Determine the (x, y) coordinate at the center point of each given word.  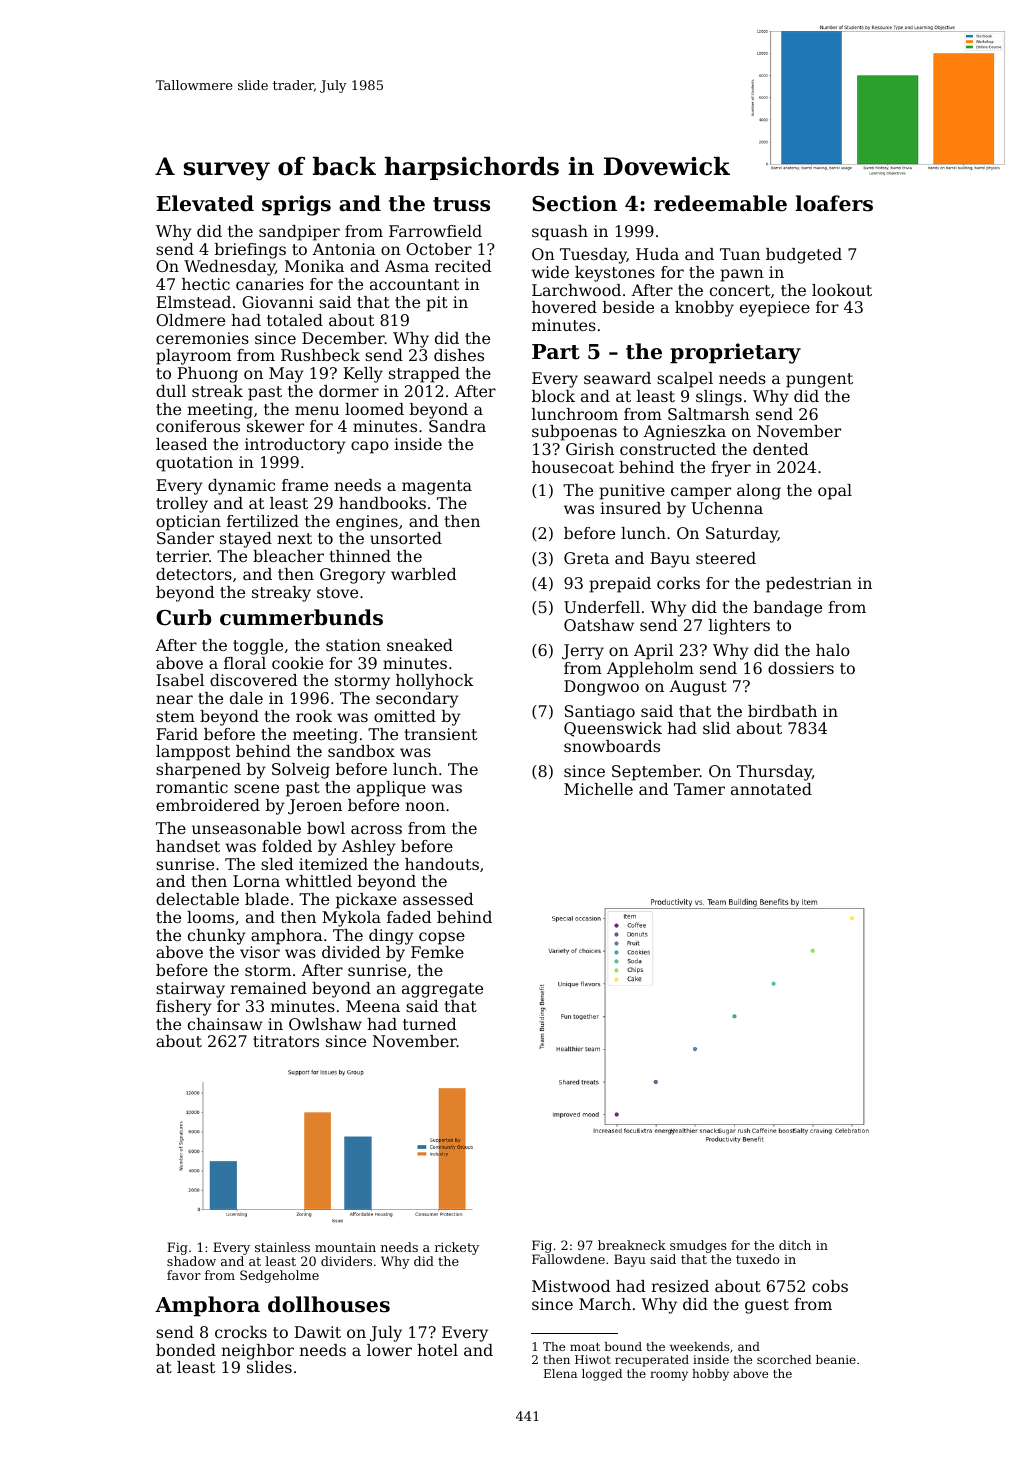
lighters (739, 627)
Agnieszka (684, 433)
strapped (424, 375)
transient (440, 734)
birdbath (782, 711)
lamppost (193, 753)
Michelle (598, 789)
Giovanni (277, 302)
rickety (457, 1248)
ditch (795, 1245)
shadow (191, 1261)
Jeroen (315, 807)
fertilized (263, 521)
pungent (819, 380)
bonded (186, 1350)
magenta (437, 487)
